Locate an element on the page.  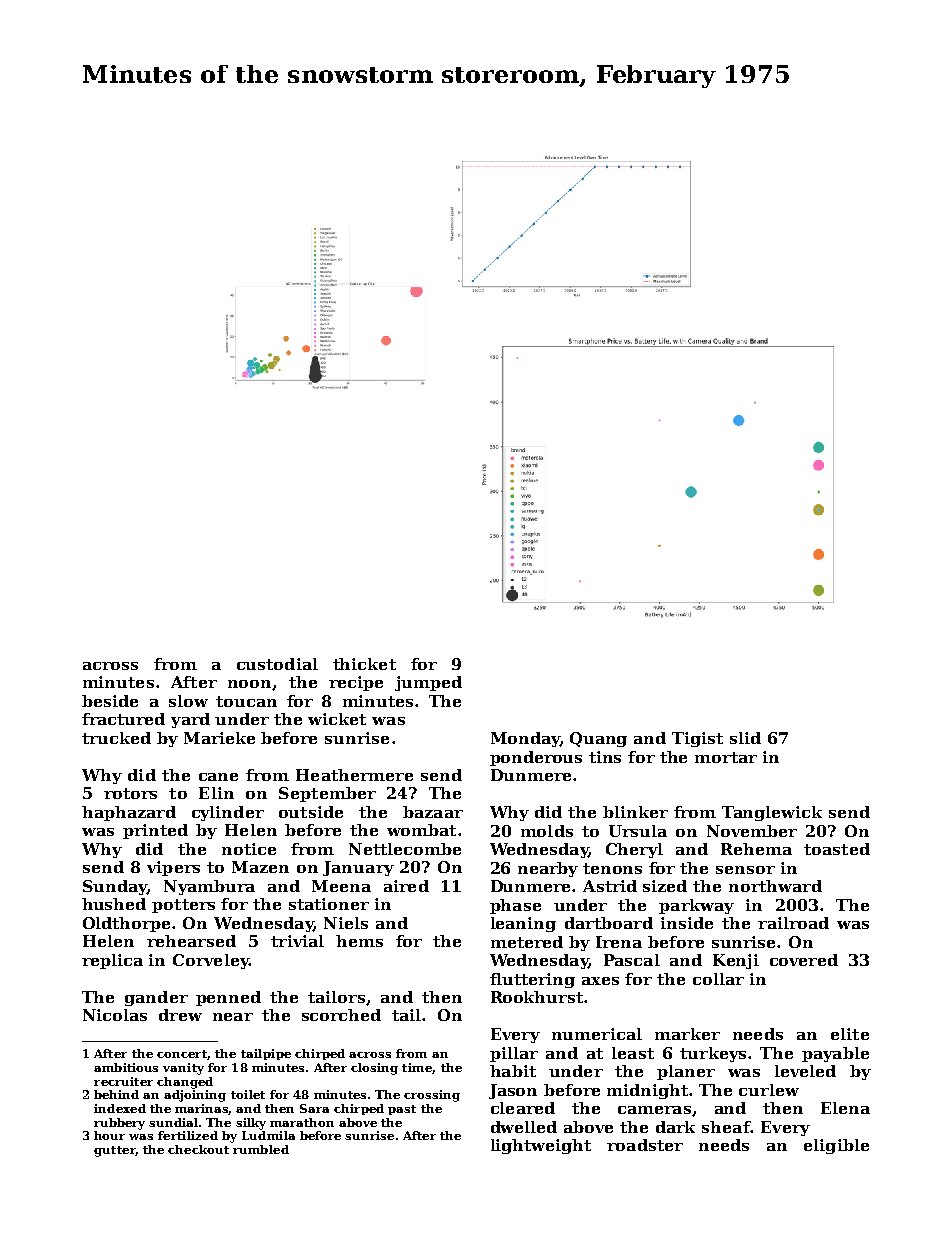
scorched is located at coordinates (341, 1015).
